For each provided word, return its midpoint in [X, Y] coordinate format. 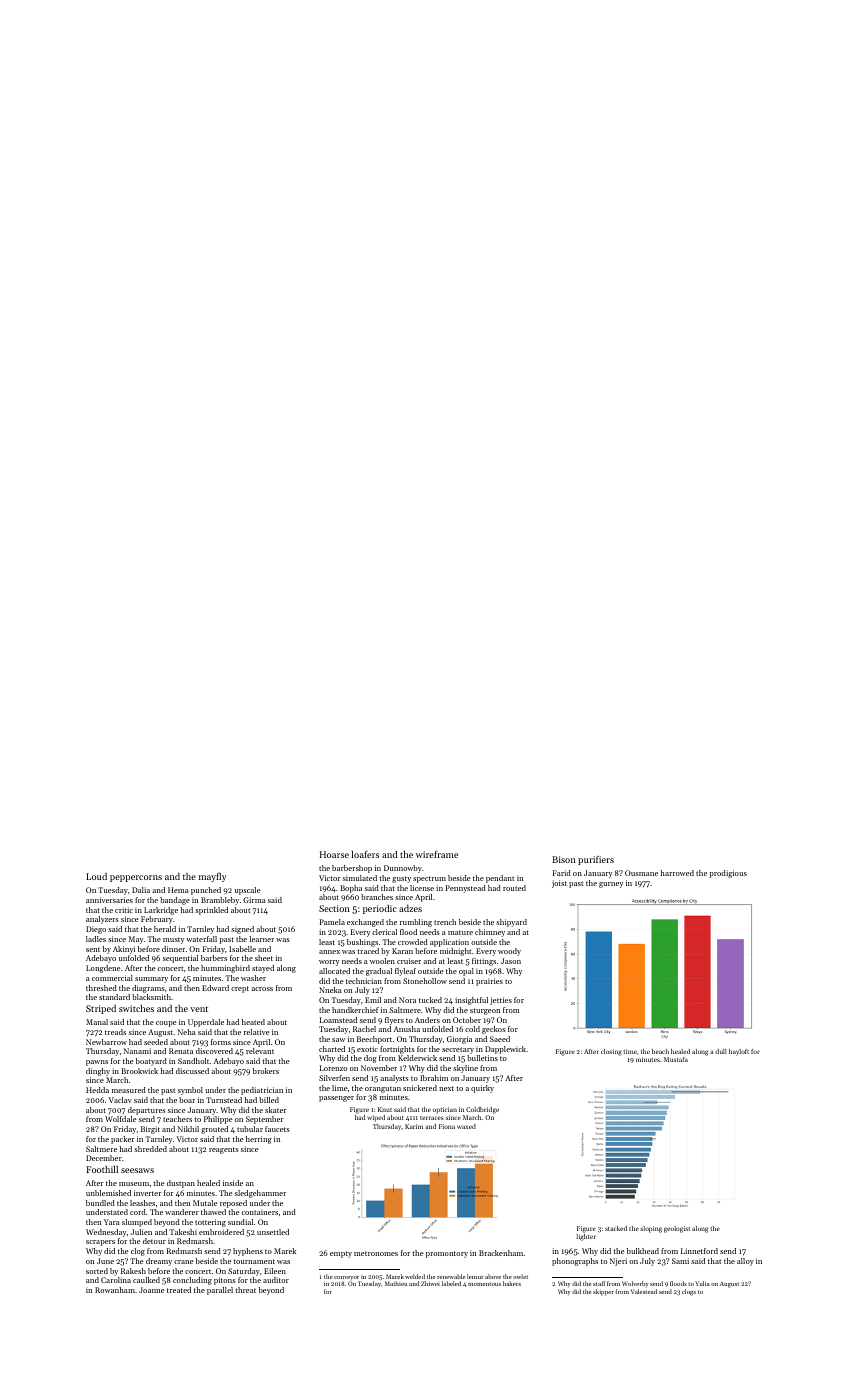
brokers [266, 1071]
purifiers [596, 860]
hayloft [739, 1052]
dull [721, 1051]
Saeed [500, 1039]
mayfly [212, 877]
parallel [220, 1291]
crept [240, 989]
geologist [677, 1229]
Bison [564, 859]
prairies [489, 982]
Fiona [447, 1126]
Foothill [102, 1169]
